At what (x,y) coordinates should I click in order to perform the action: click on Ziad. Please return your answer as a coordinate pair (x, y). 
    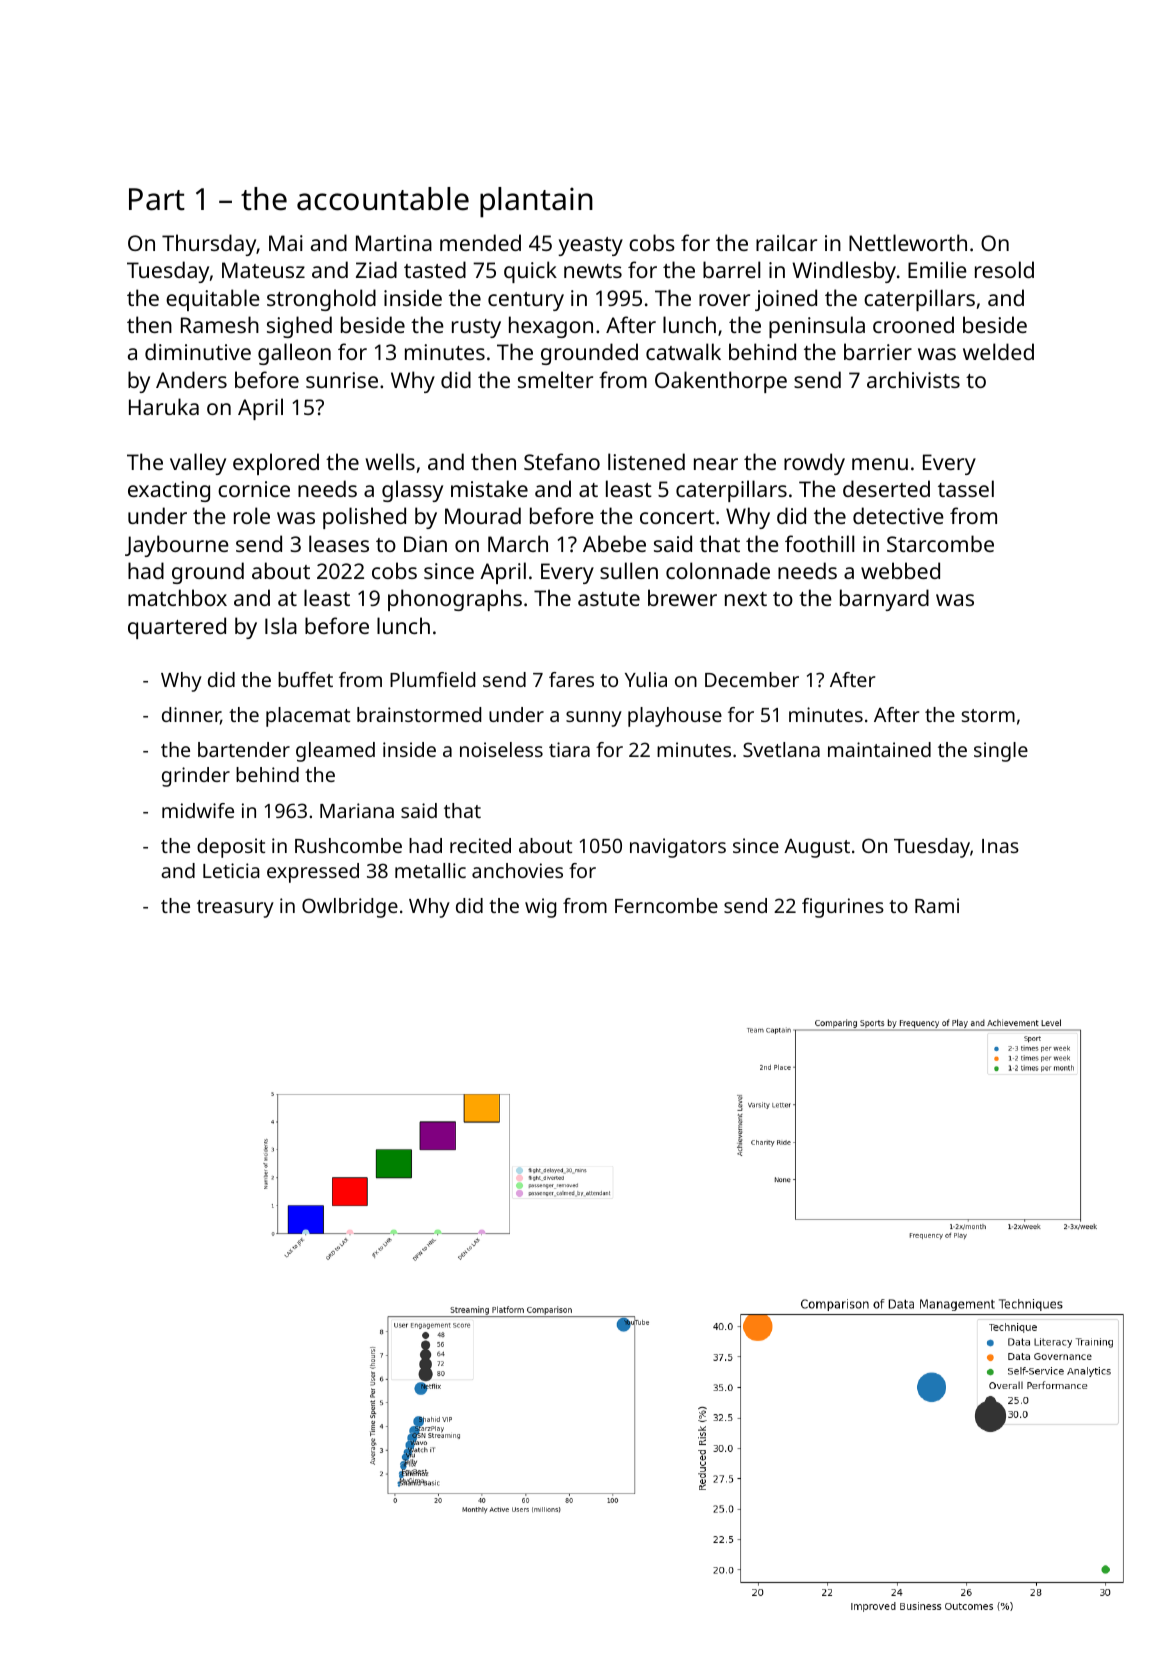
    Looking at the image, I should click on (376, 269).
